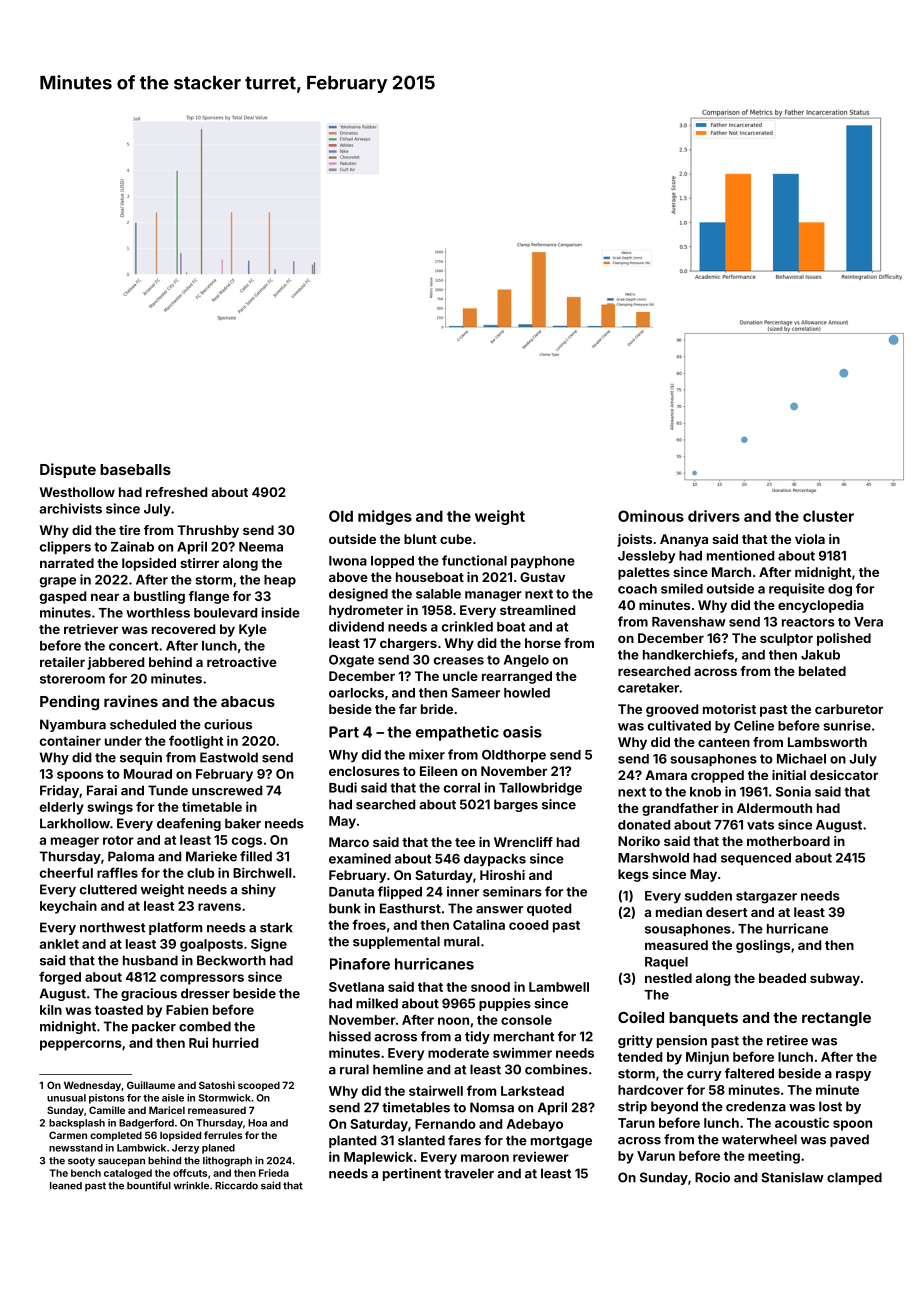 The width and height of the page is (924, 1308). I want to click on refreshed, so click(176, 492).
